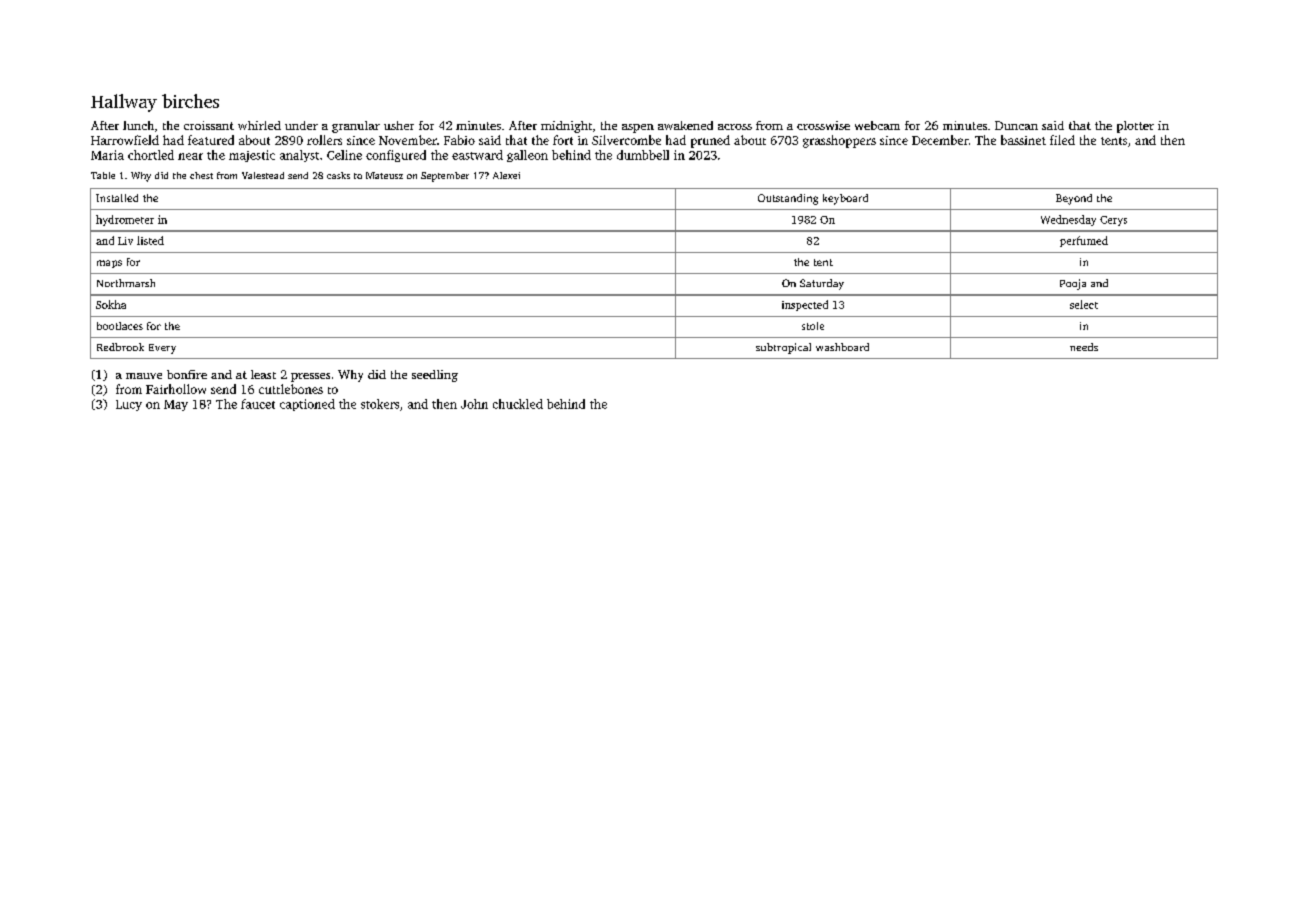 The width and height of the page is (1308, 924). I want to click on midnight, so click(566, 127).
